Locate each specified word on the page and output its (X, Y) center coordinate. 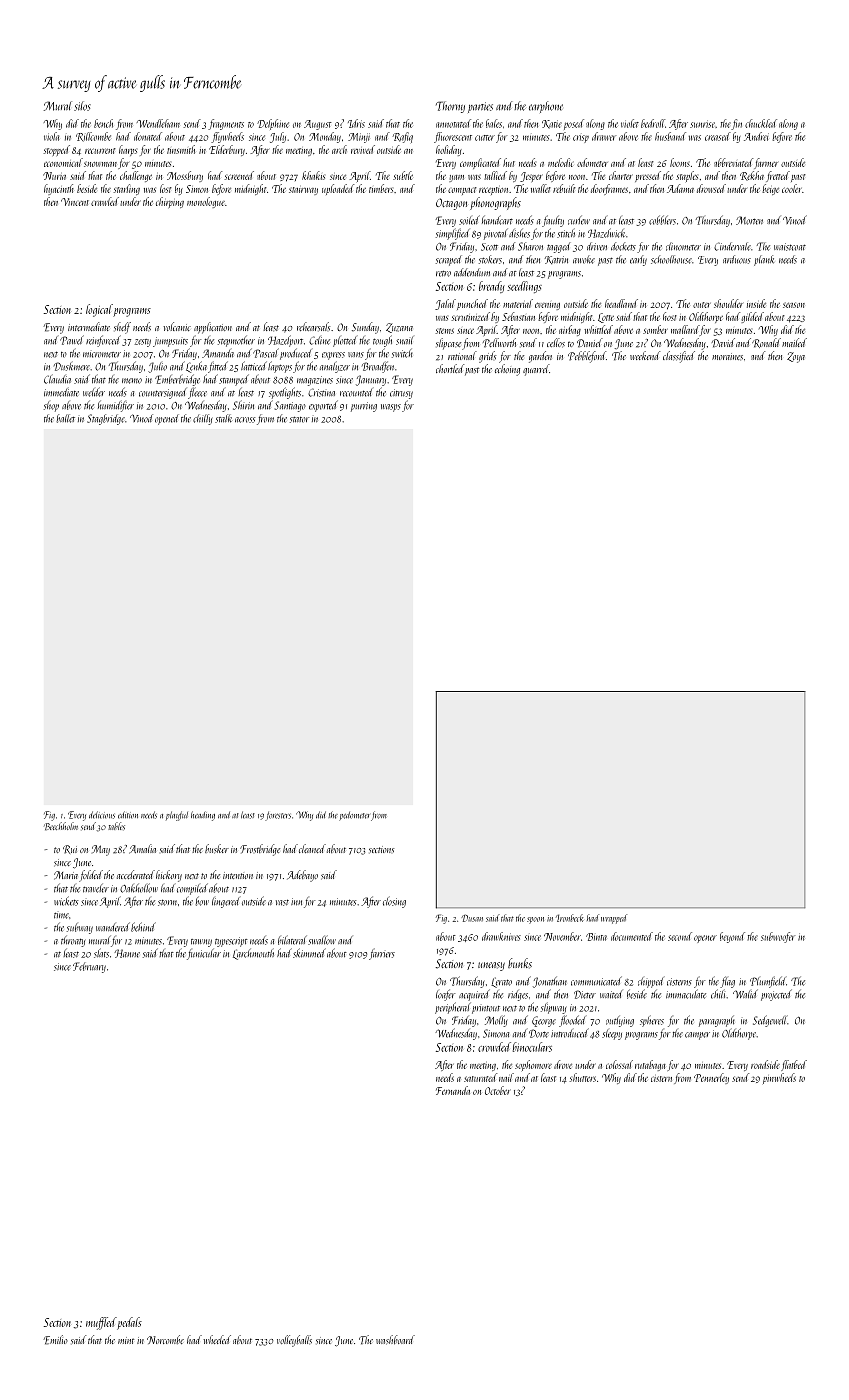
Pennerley (711, 1078)
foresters (278, 816)
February (89, 967)
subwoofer (778, 937)
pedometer (354, 816)
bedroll (653, 123)
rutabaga (650, 1065)
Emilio (55, 1340)
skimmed (309, 953)
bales (494, 123)
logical (99, 310)
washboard (395, 1340)
